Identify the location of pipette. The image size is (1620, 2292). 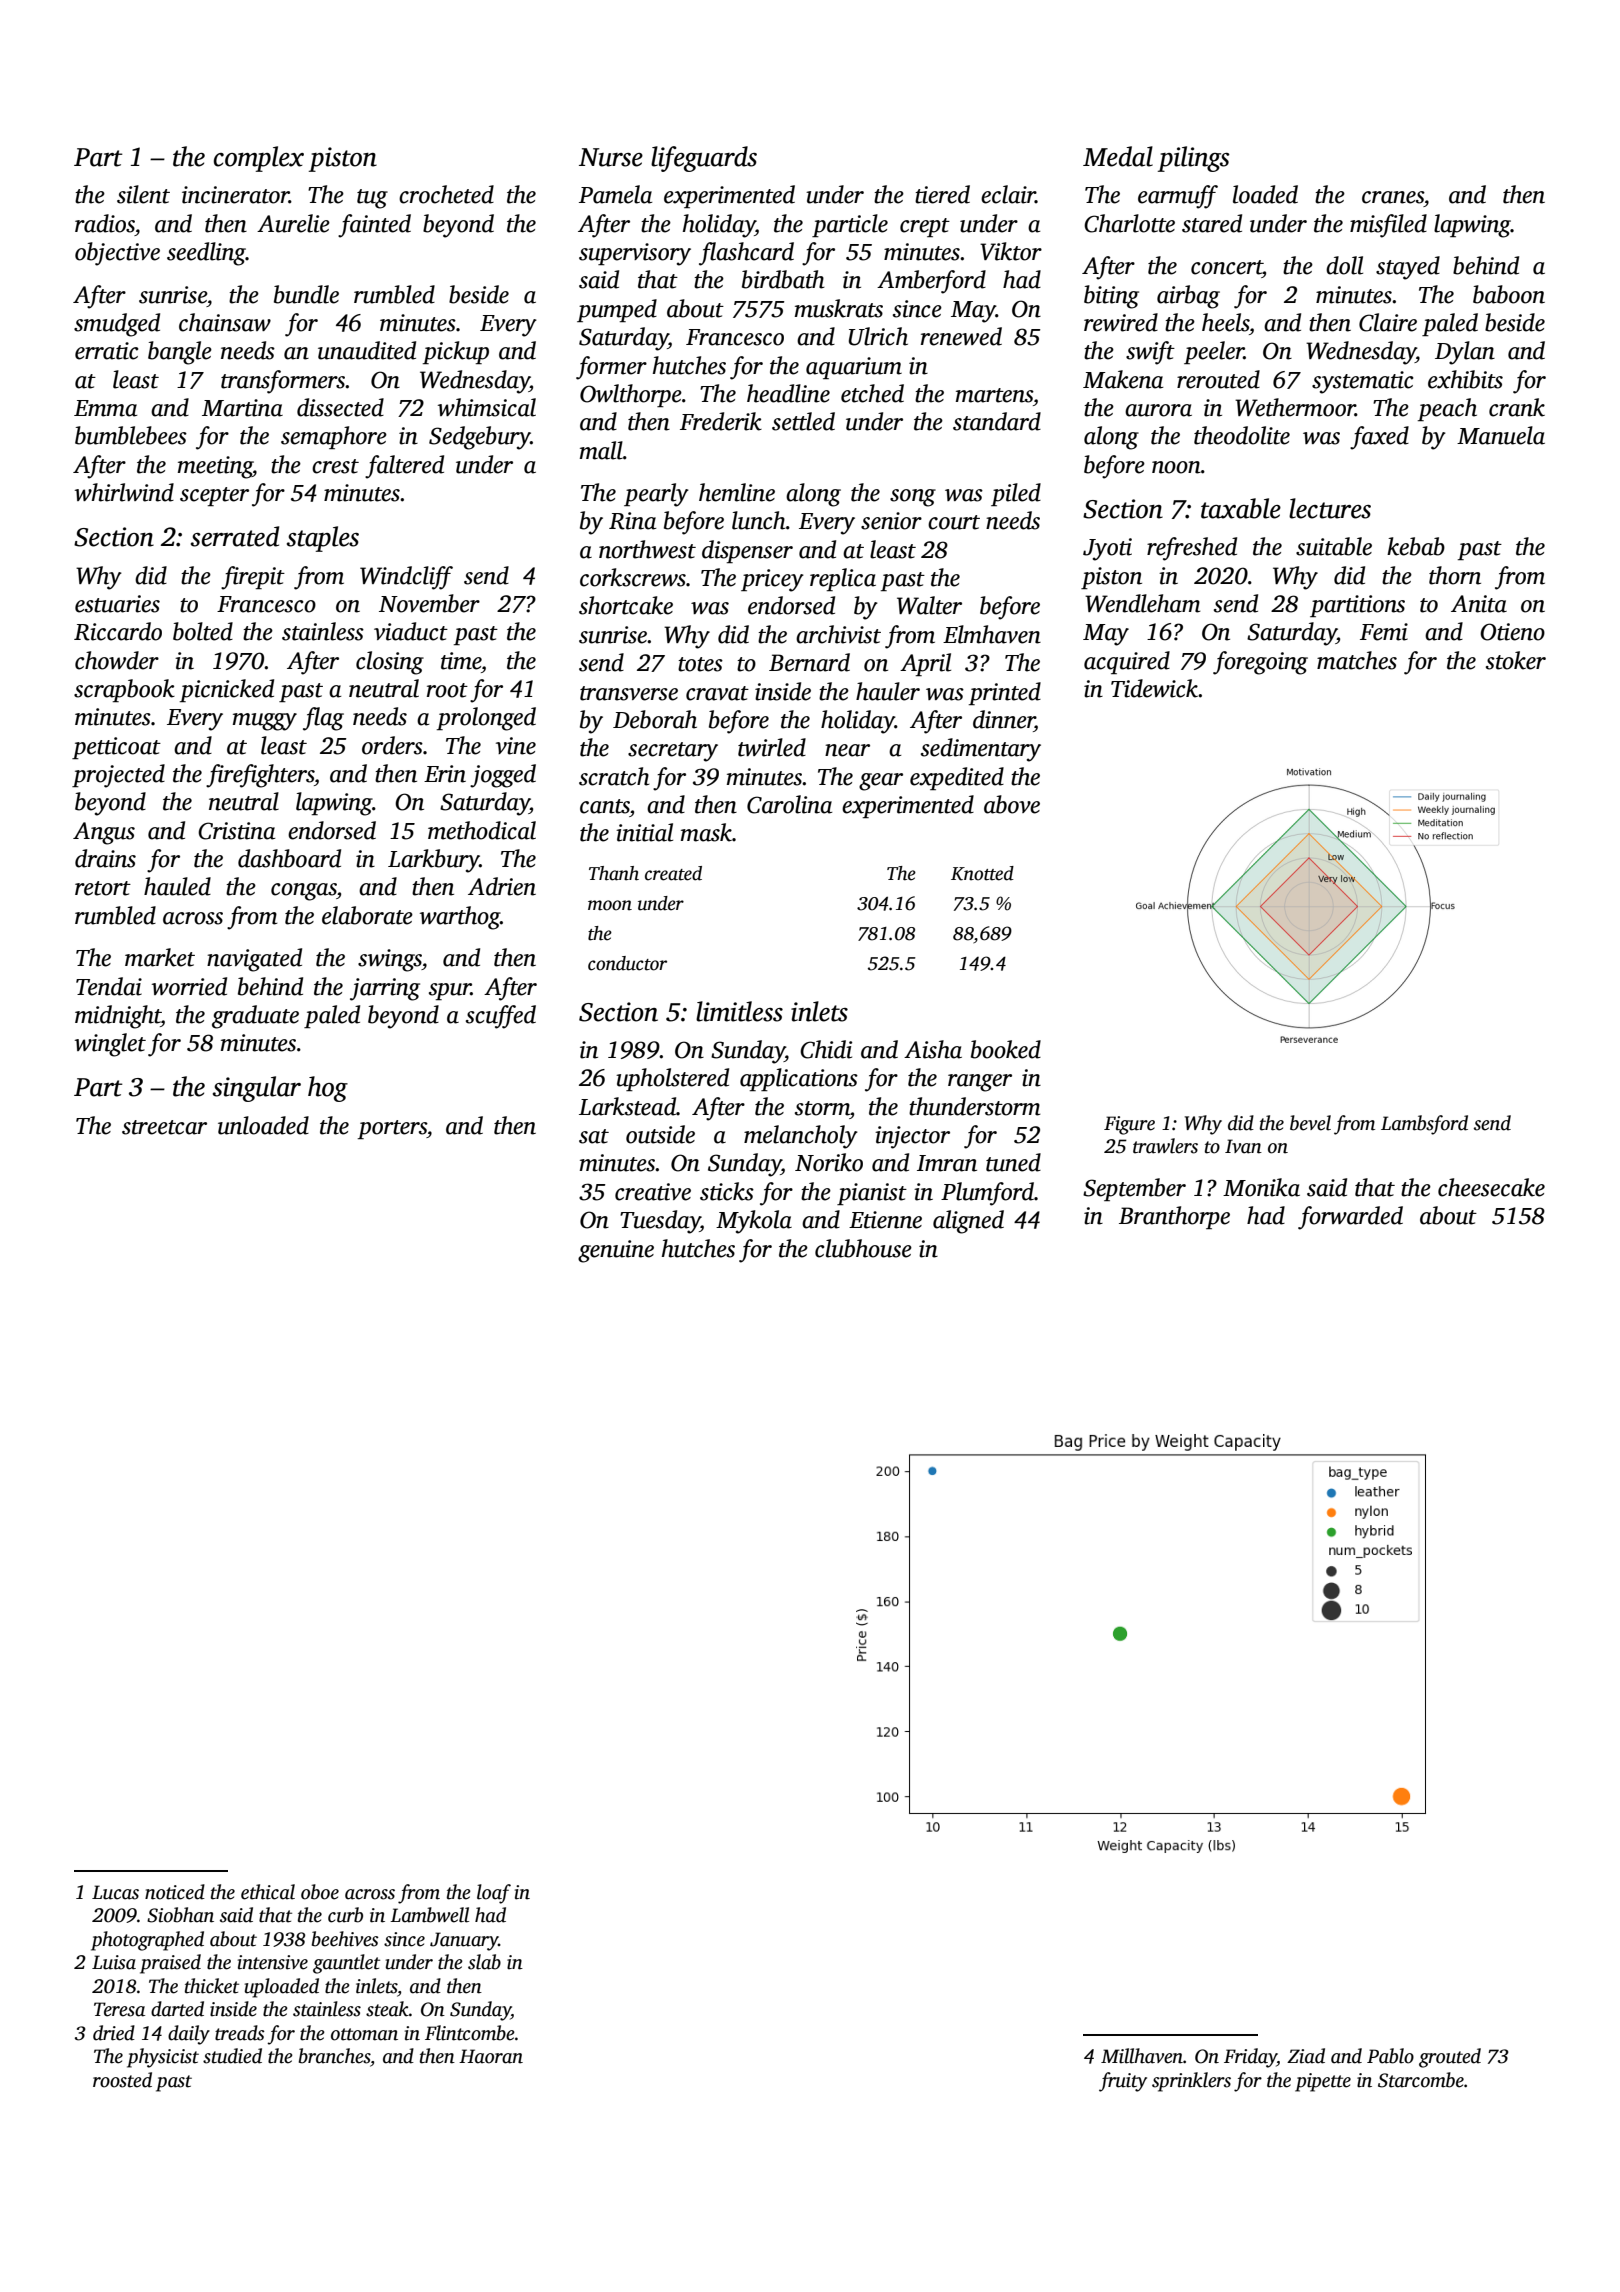
(1323, 2082).
